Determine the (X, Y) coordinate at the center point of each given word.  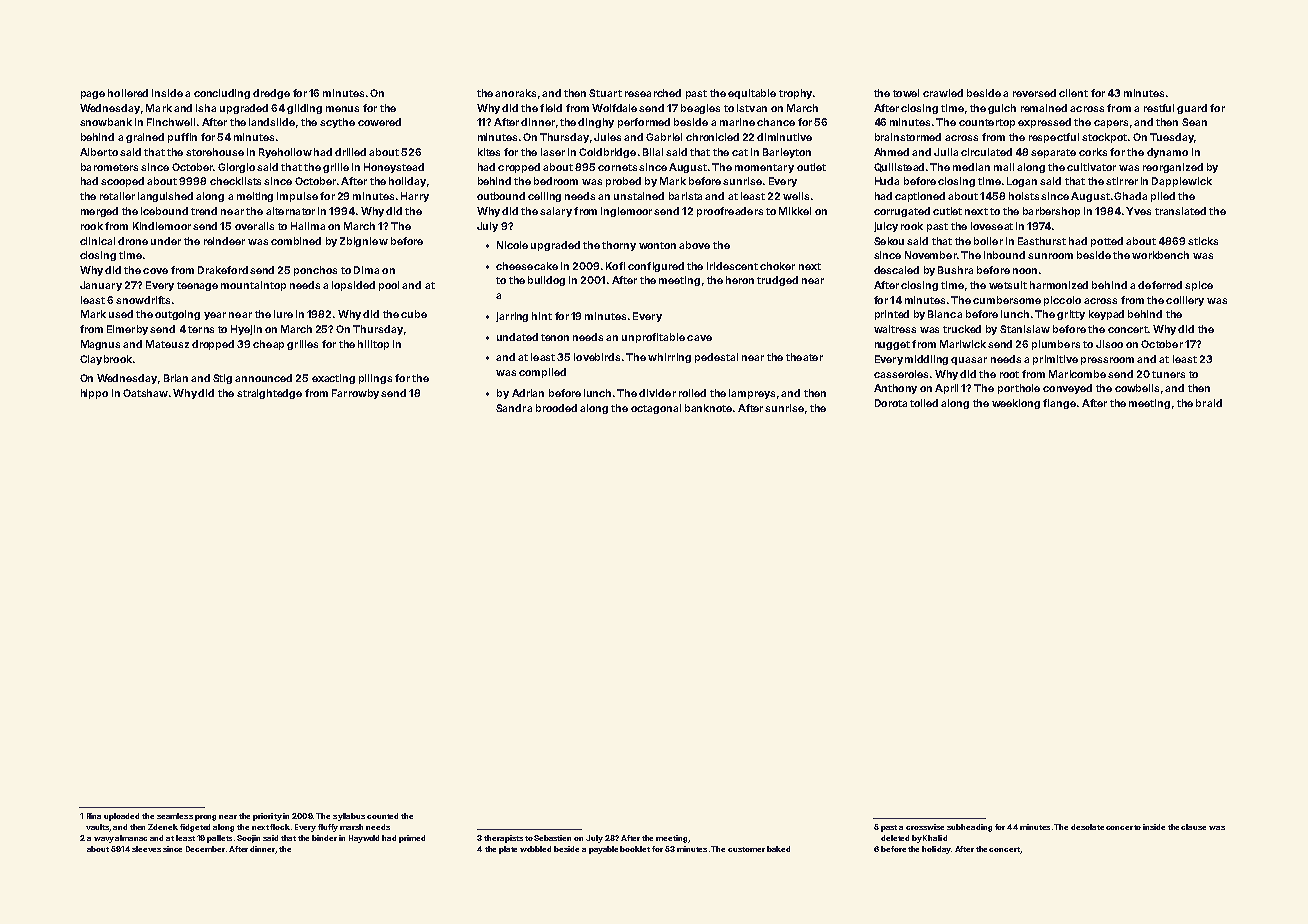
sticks (1203, 241)
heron (740, 280)
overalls (254, 226)
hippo (94, 394)
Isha (206, 108)
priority (267, 817)
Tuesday (1172, 138)
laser (553, 152)
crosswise (925, 827)
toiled (924, 403)
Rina (94, 816)
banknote (708, 408)
